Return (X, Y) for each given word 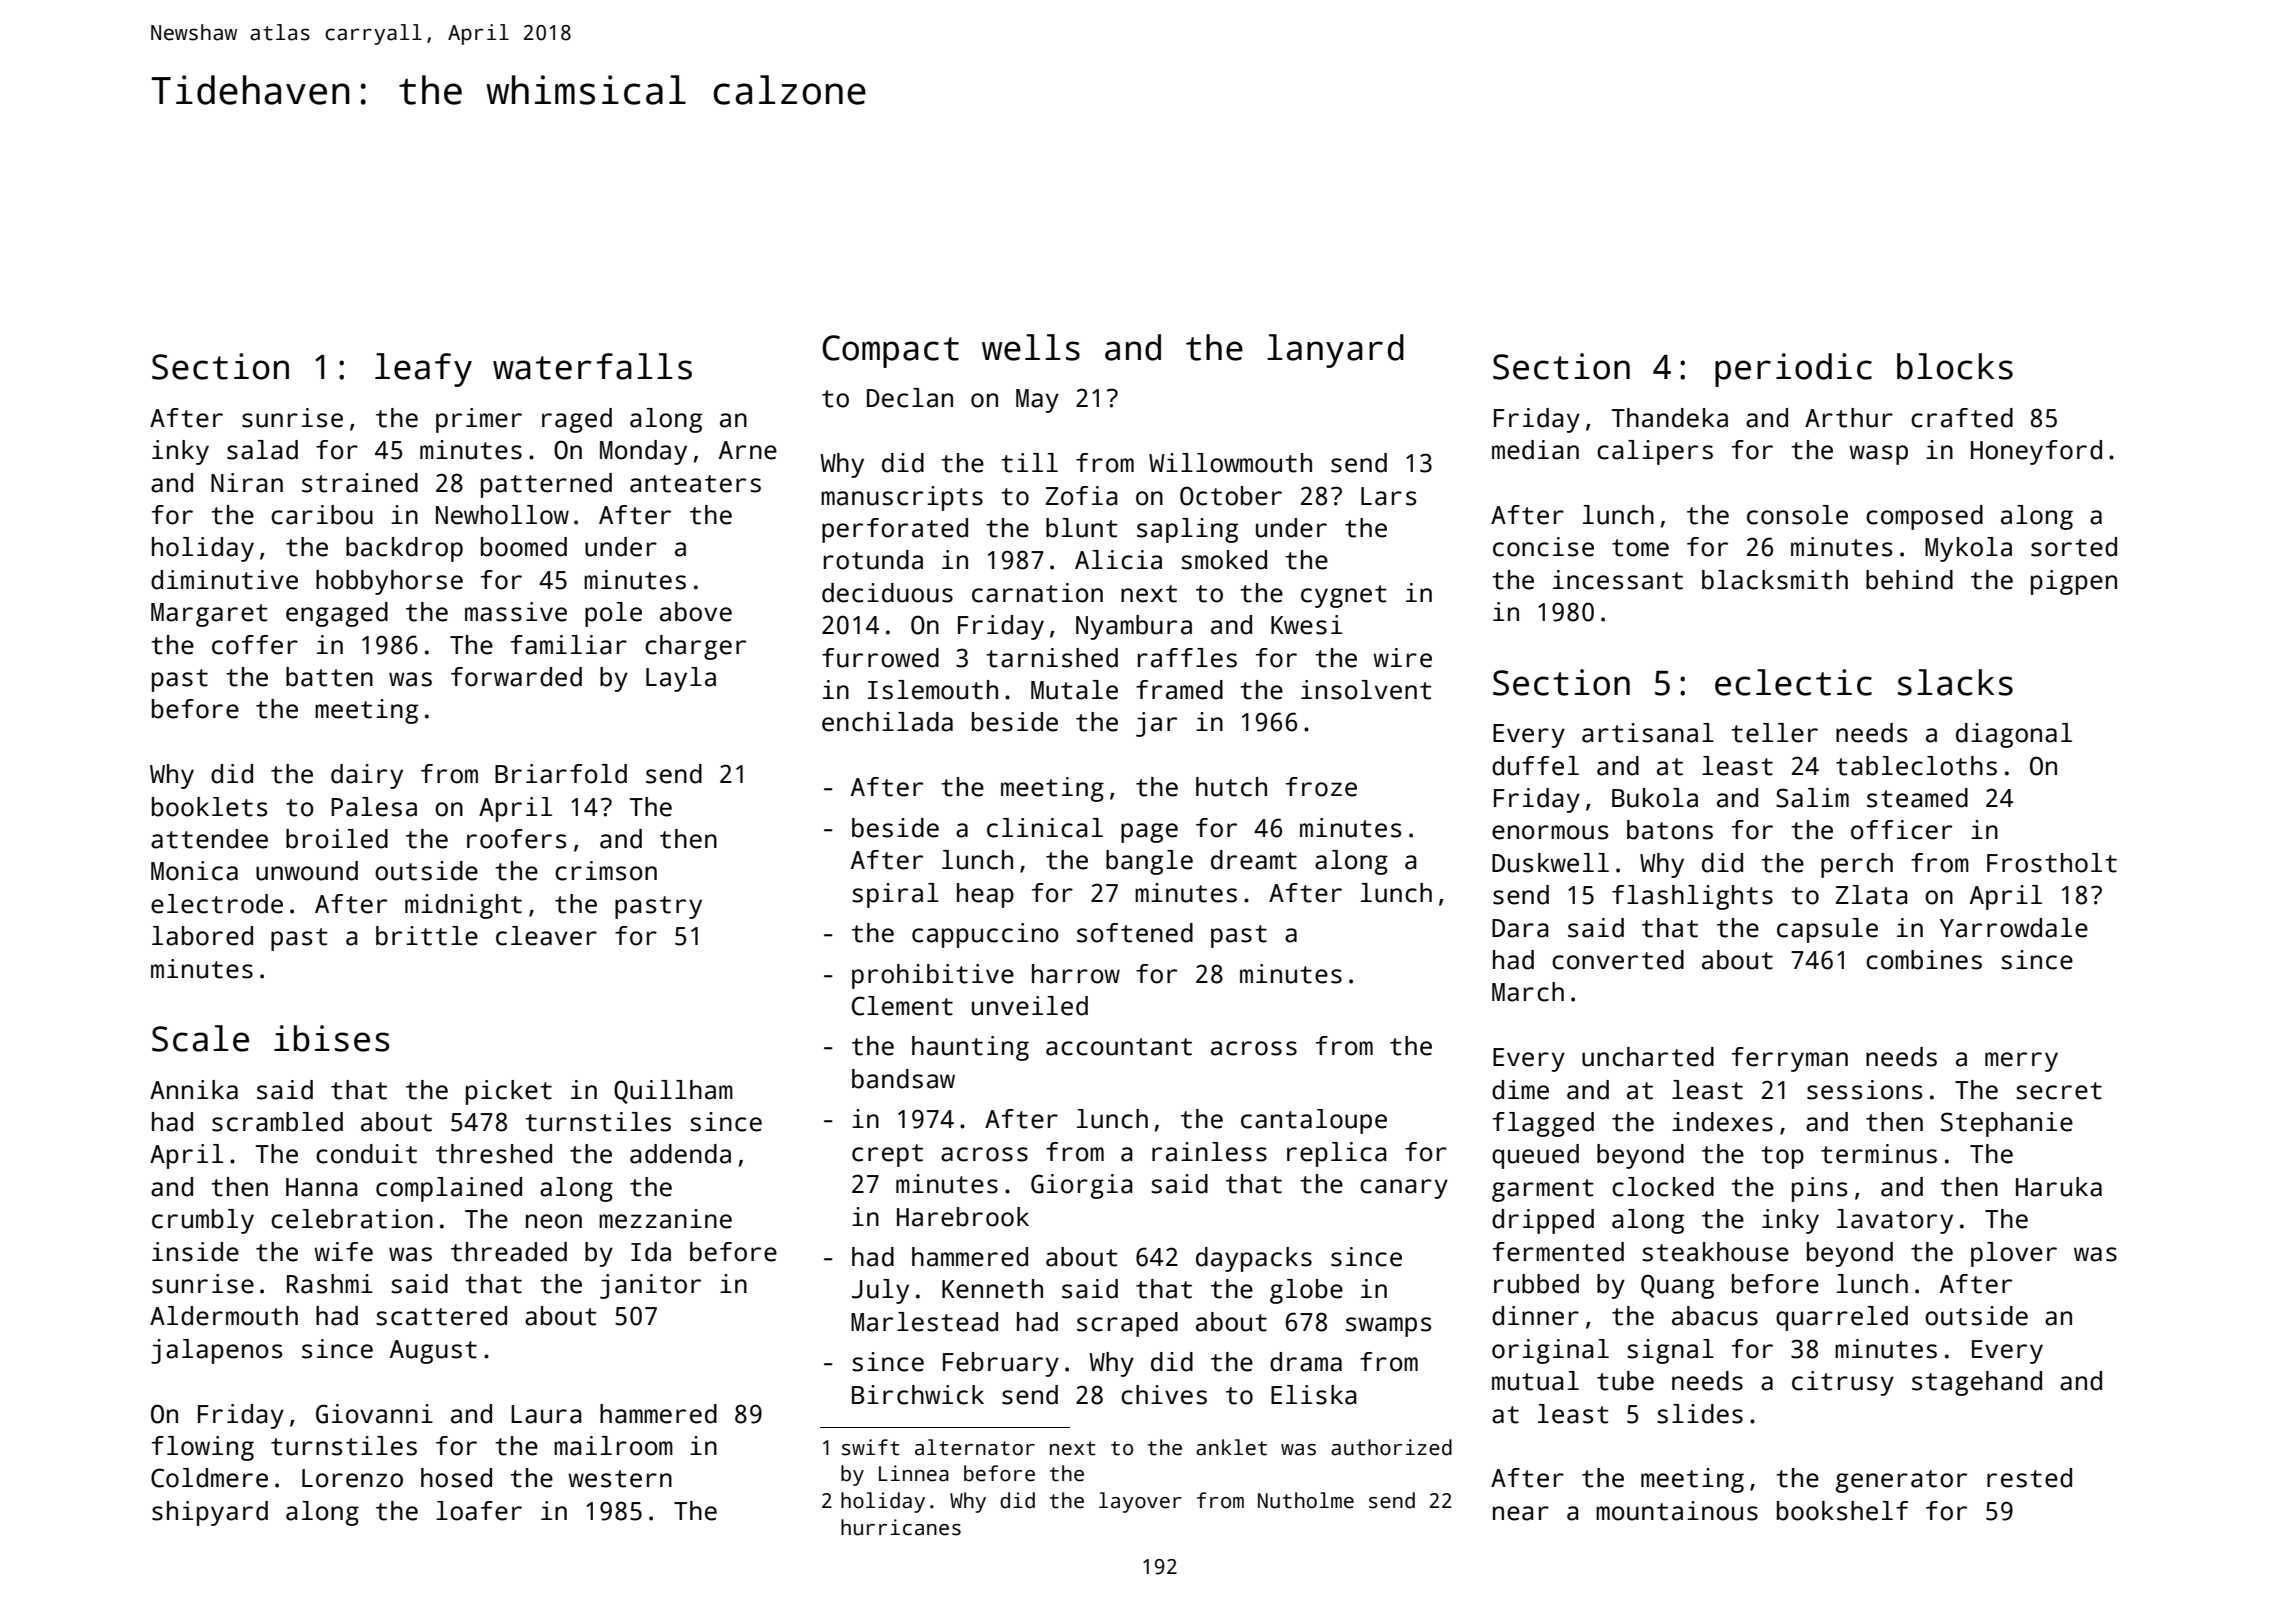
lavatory (1895, 1221)
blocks (1955, 366)
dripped (1543, 1221)
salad (262, 450)
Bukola (1655, 798)
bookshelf (1842, 1511)
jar (1156, 724)
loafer (479, 1511)
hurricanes (901, 1527)
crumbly (203, 1221)
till (1029, 463)
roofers (516, 839)
